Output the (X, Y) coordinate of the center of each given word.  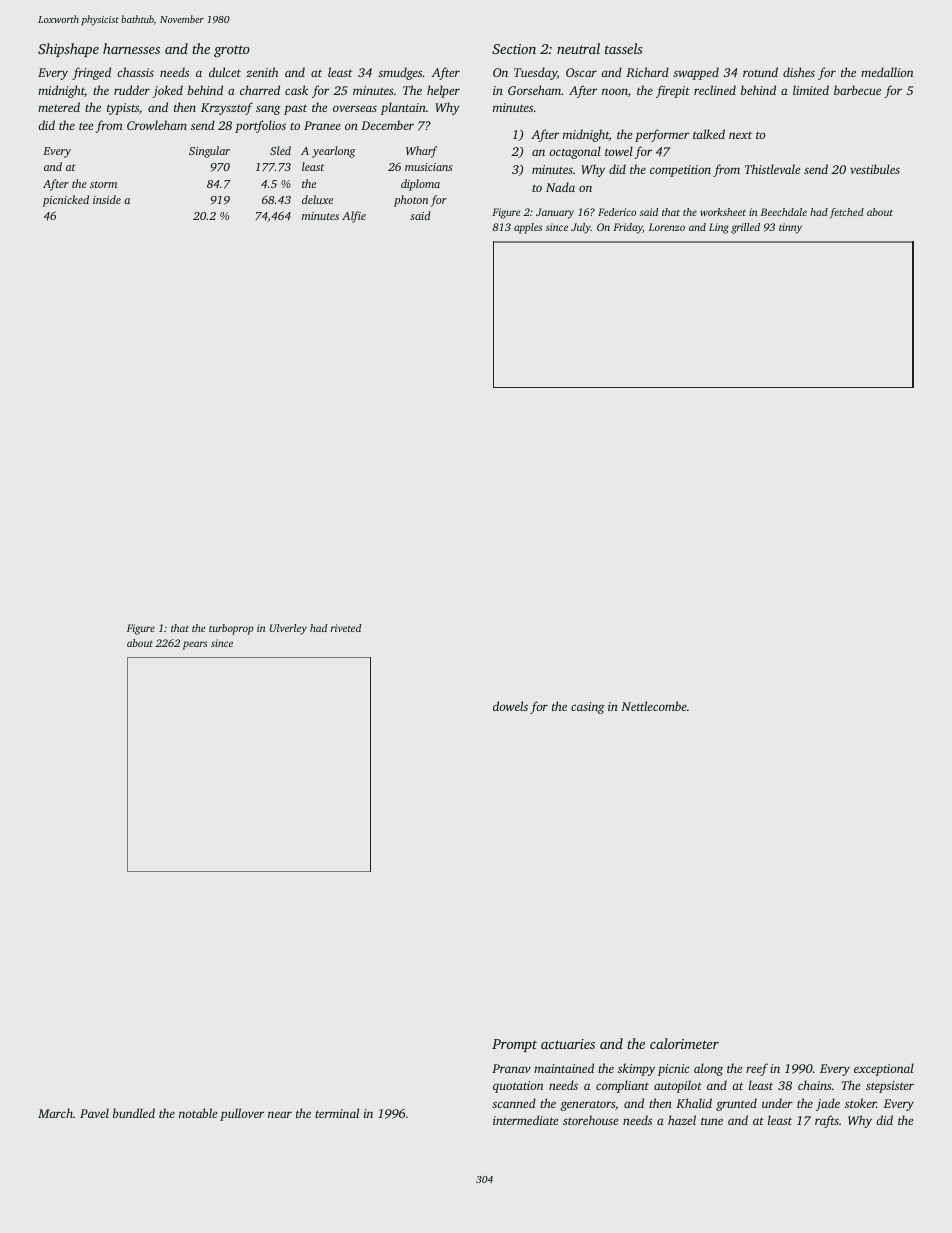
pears (195, 645)
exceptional (884, 1069)
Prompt (514, 1045)
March (55, 1113)
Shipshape (68, 50)
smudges (400, 73)
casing (588, 708)
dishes (799, 72)
